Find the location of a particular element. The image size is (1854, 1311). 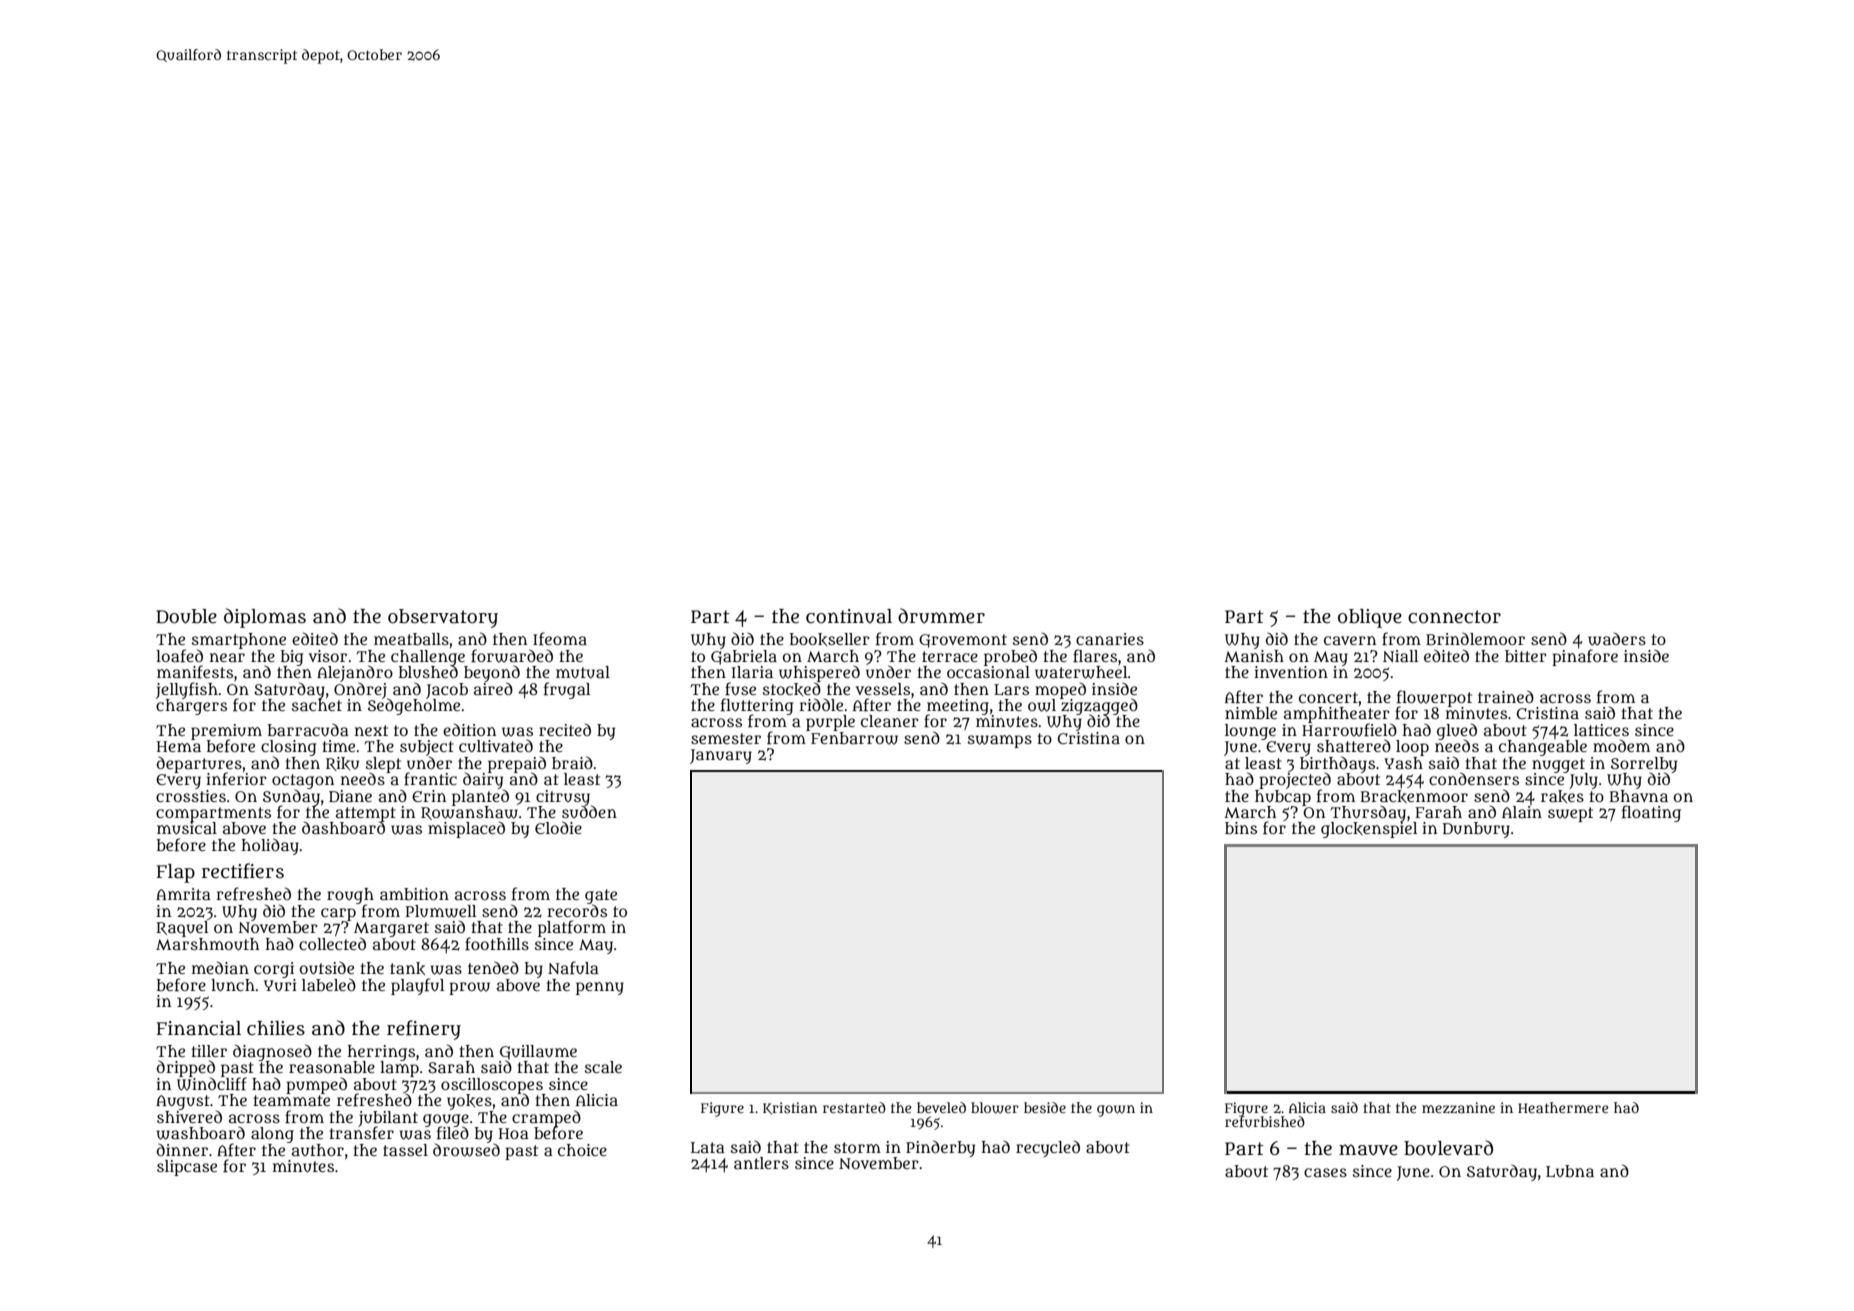

Dunbury is located at coordinates (1476, 830).
